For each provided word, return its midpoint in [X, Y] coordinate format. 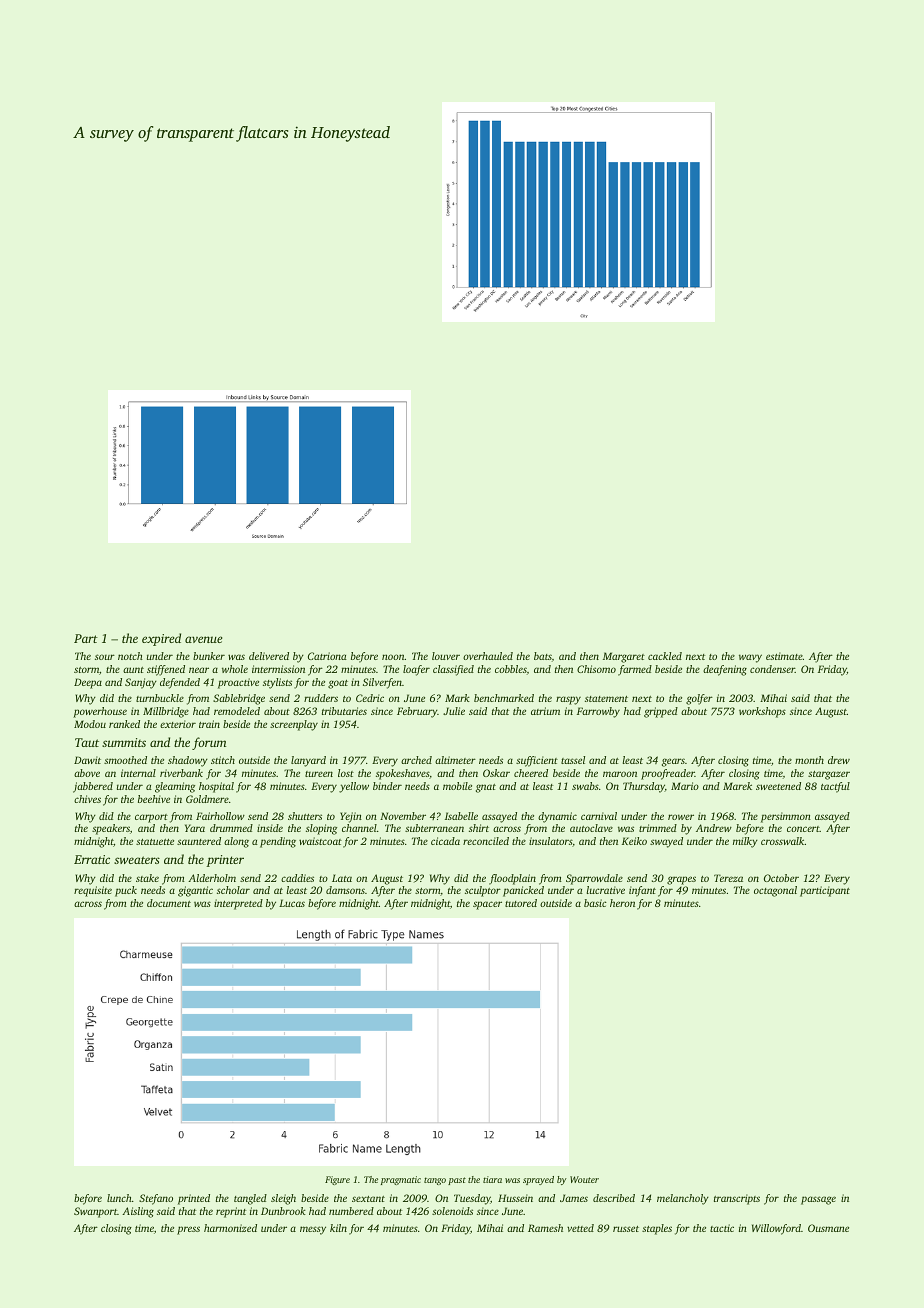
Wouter [584, 1179]
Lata [342, 878]
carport [151, 818]
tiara [492, 1179]
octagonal [775, 891]
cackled [665, 656]
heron [622, 903]
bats [543, 656]
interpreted [238, 904]
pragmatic [401, 1180]
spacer [487, 905]
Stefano [156, 1199]
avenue [203, 639]
